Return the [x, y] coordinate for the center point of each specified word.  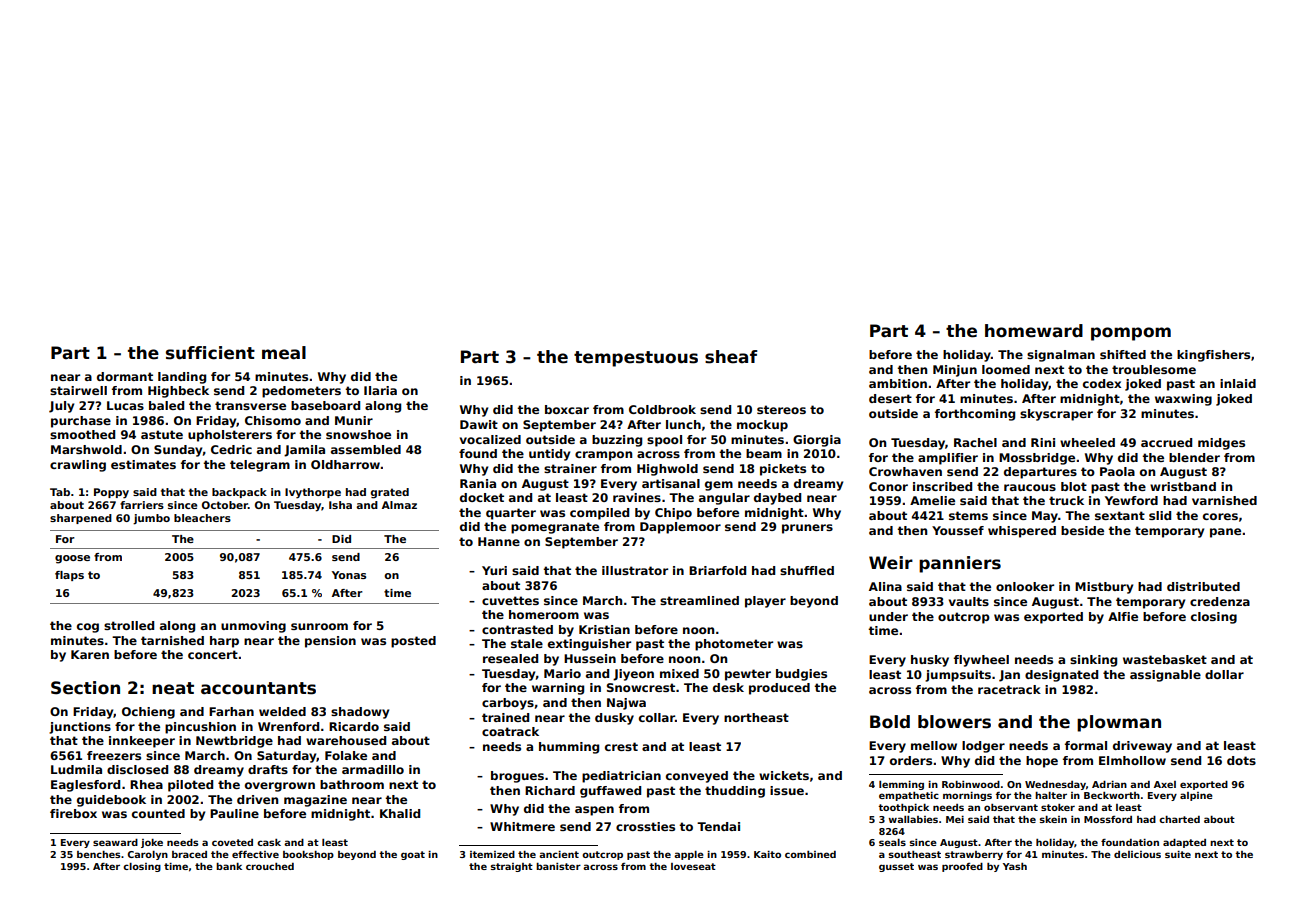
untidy [549, 455]
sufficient [210, 353]
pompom [1131, 334]
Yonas [349, 575]
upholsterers [230, 436]
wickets [784, 775]
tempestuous [636, 359]
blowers [954, 722]
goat [413, 855]
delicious [1137, 854]
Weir [891, 563]
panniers [960, 564]
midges [1221, 444]
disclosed [137, 769]
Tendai [718, 826]
